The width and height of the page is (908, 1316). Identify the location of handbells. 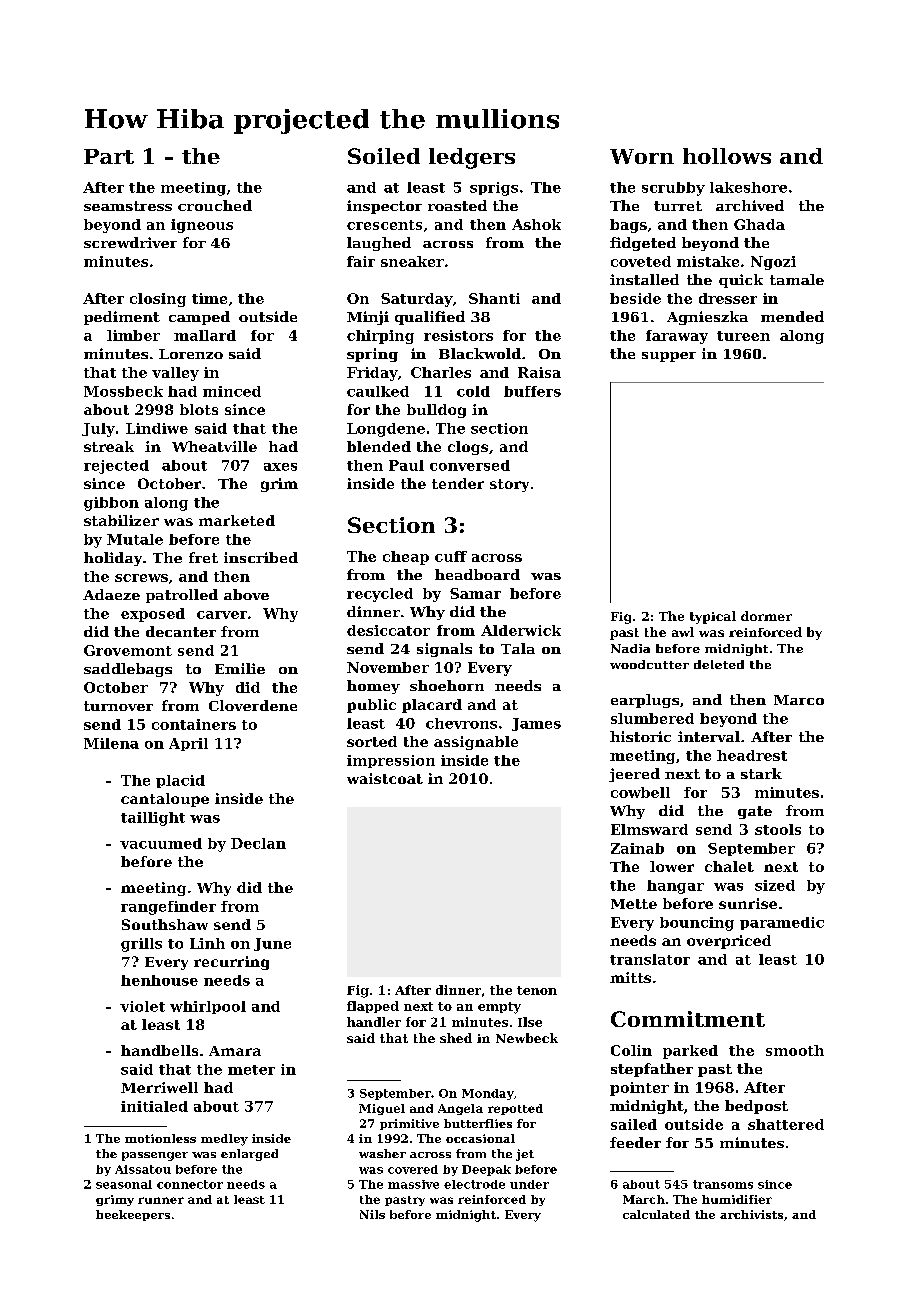
(159, 1050).
